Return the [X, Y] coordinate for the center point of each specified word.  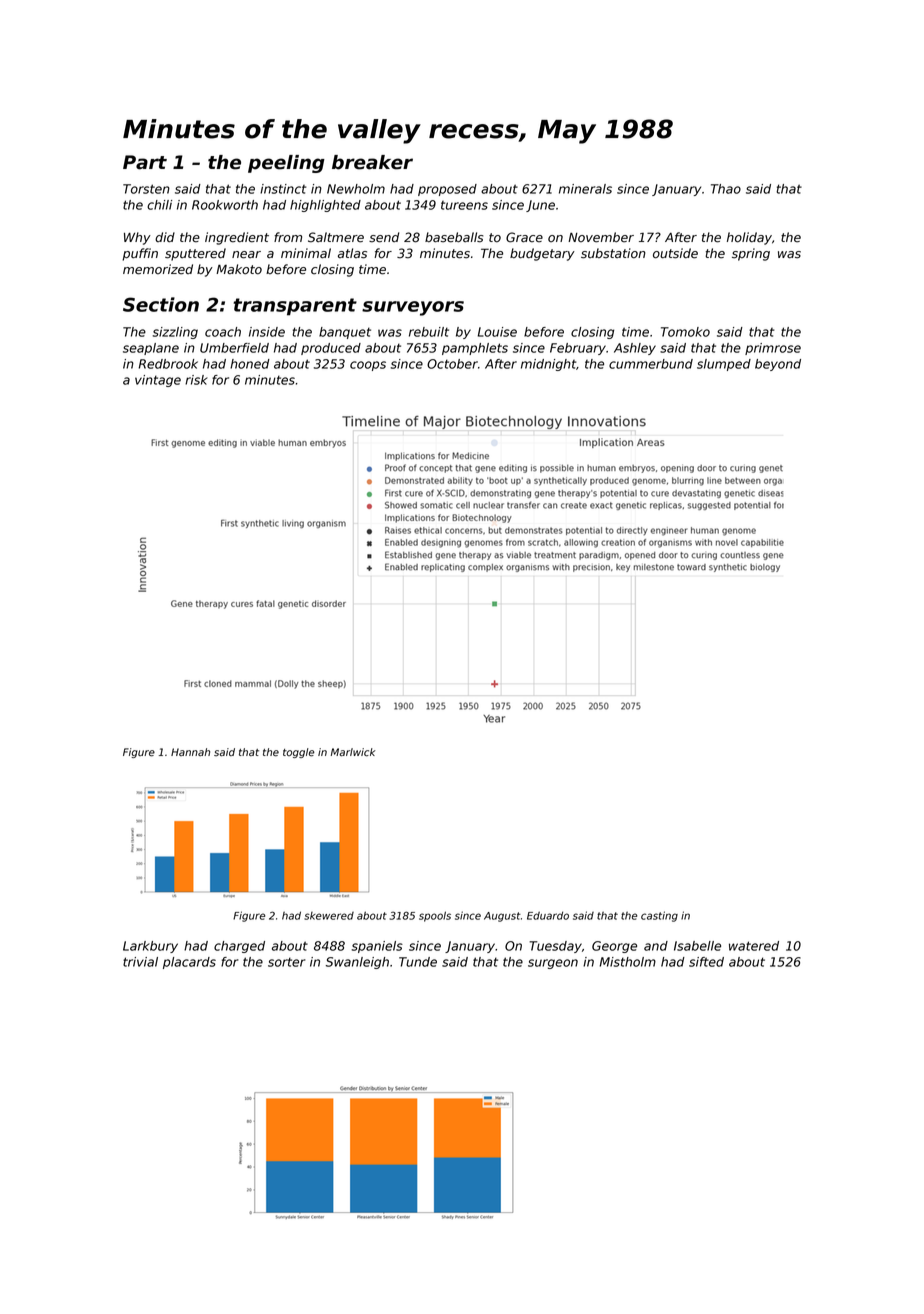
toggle [299, 753]
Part [145, 162]
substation [613, 253]
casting [659, 916]
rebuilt [429, 332]
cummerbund [651, 364]
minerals [585, 189]
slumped [724, 365]
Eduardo [548, 915]
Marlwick [353, 752]
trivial [140, 962]
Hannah [190, 752]
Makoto [239, 269]
